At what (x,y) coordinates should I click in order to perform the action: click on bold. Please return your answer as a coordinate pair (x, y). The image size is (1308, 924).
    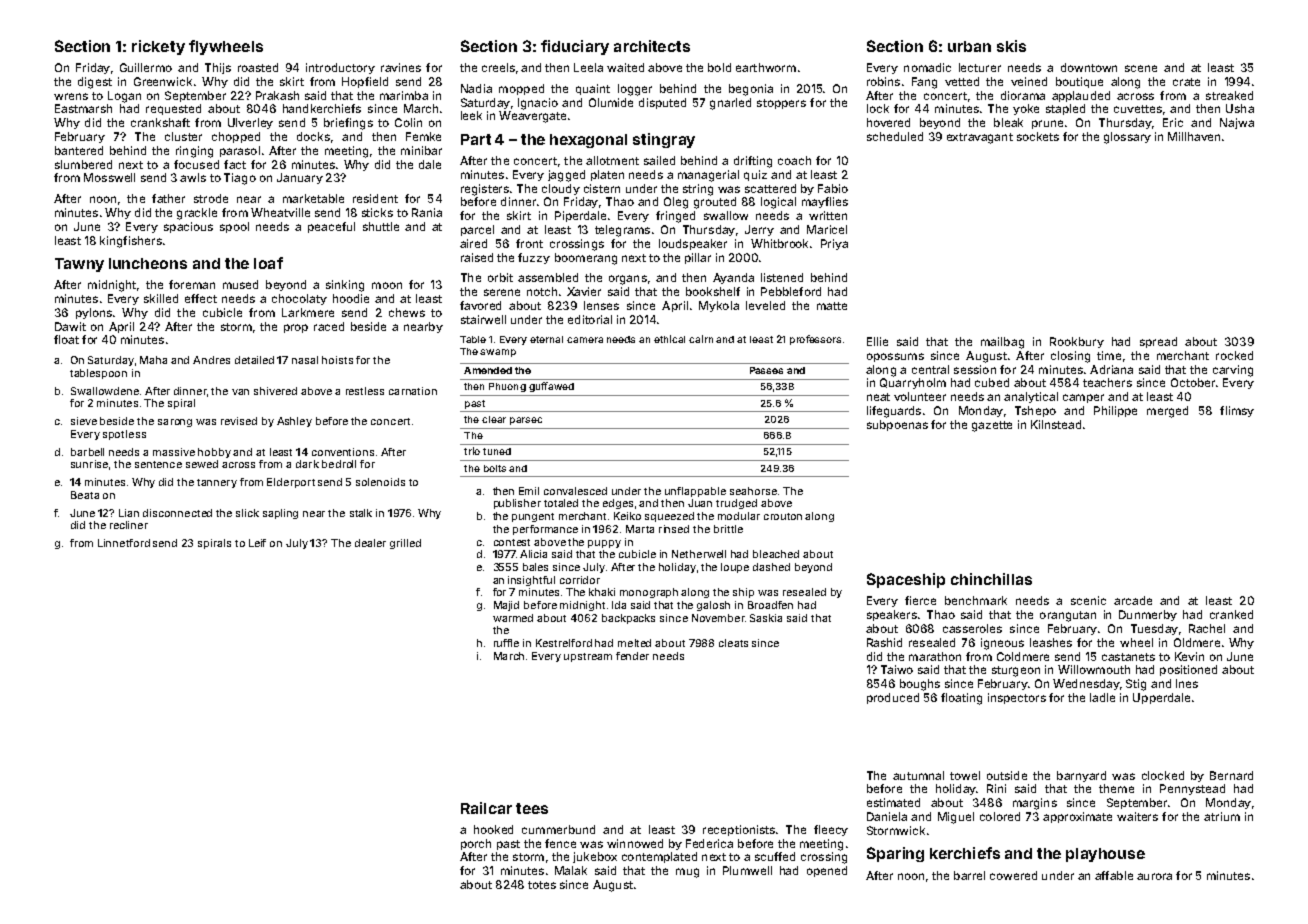
    Looking at the image, I should click on (719, 67).
